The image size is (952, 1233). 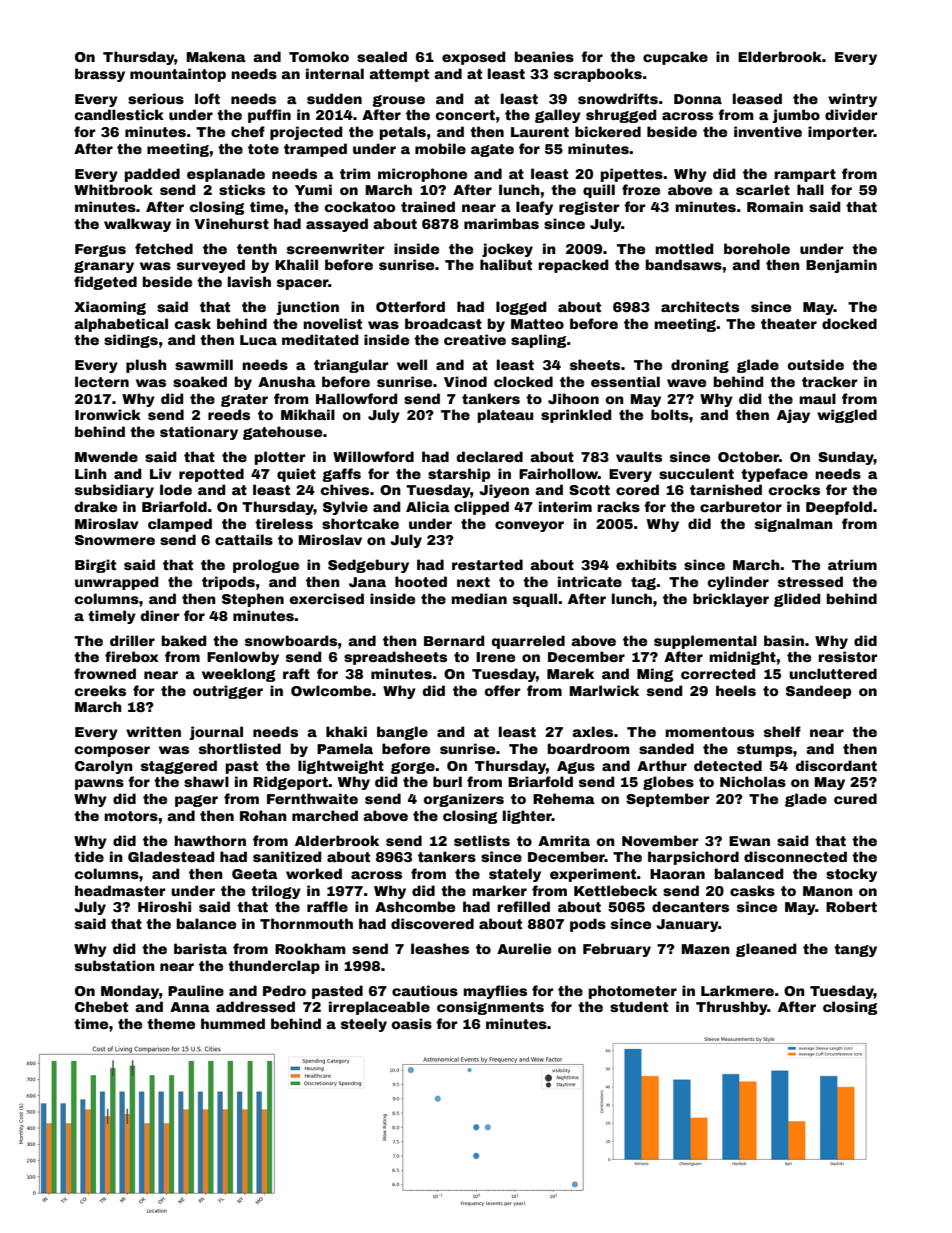 I want to click on Makena, so click(x=216, y=56).
